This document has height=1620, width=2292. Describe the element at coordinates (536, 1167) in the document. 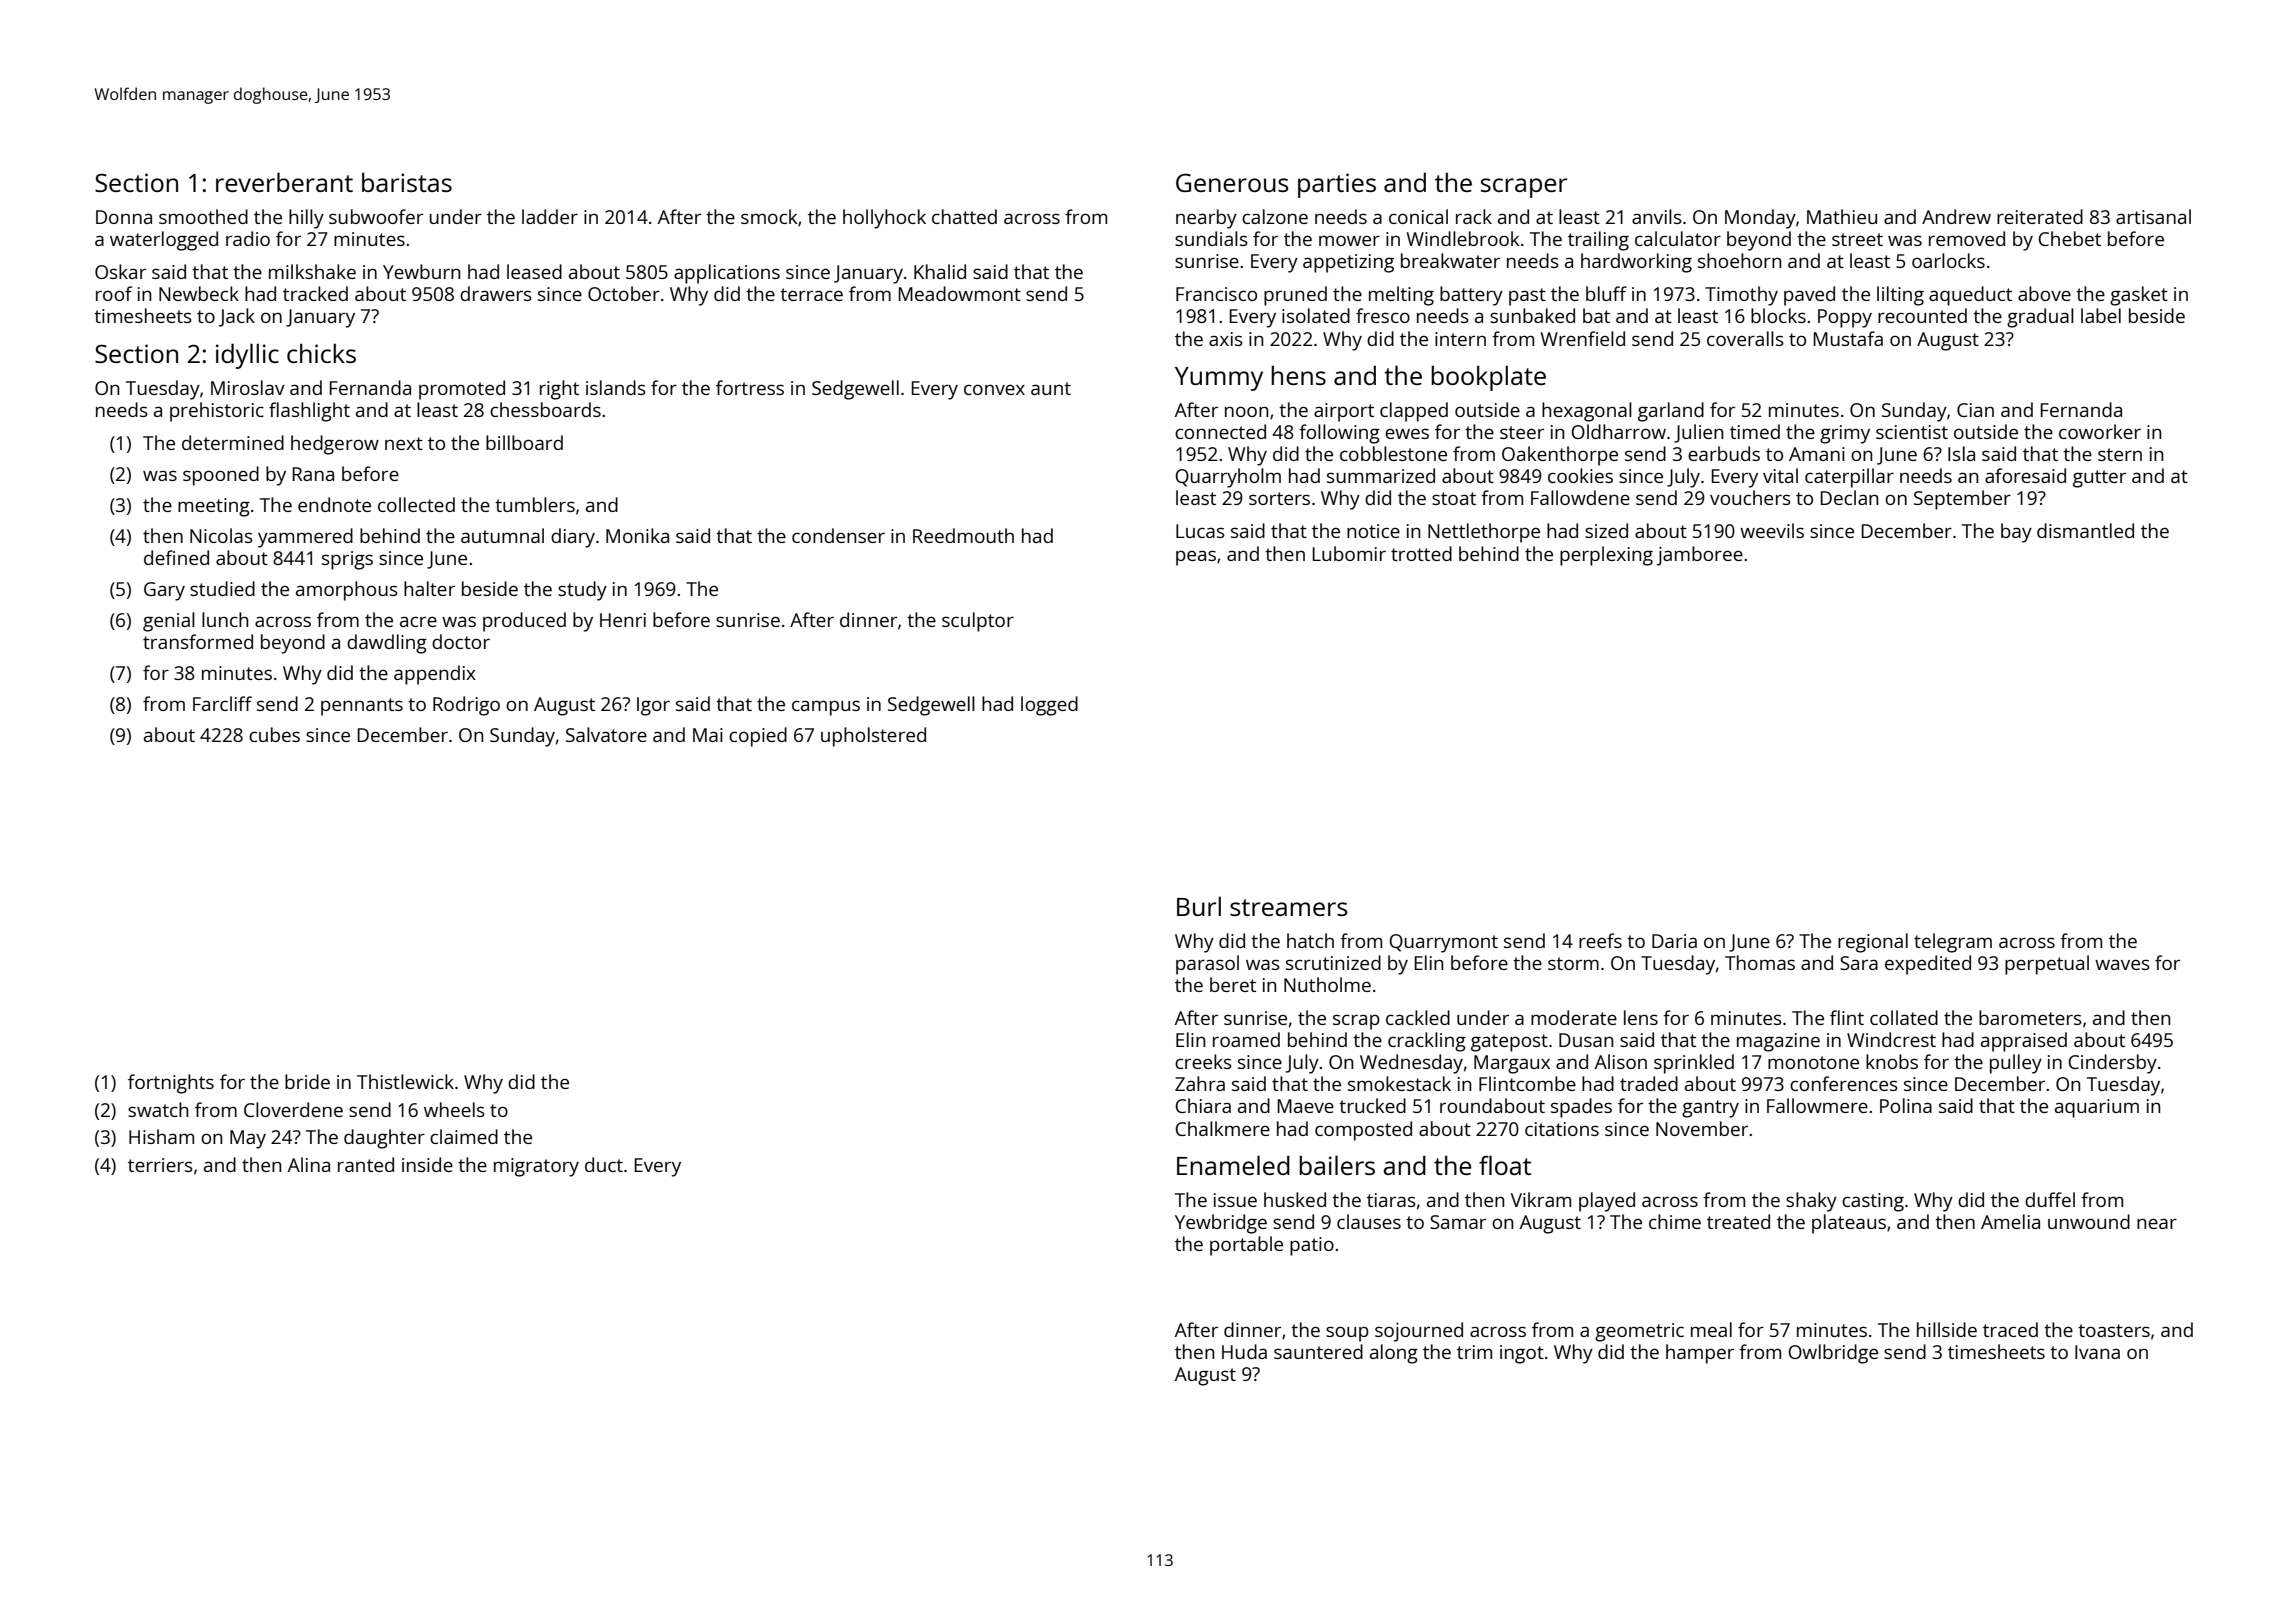

I see `migratory` at that location.
